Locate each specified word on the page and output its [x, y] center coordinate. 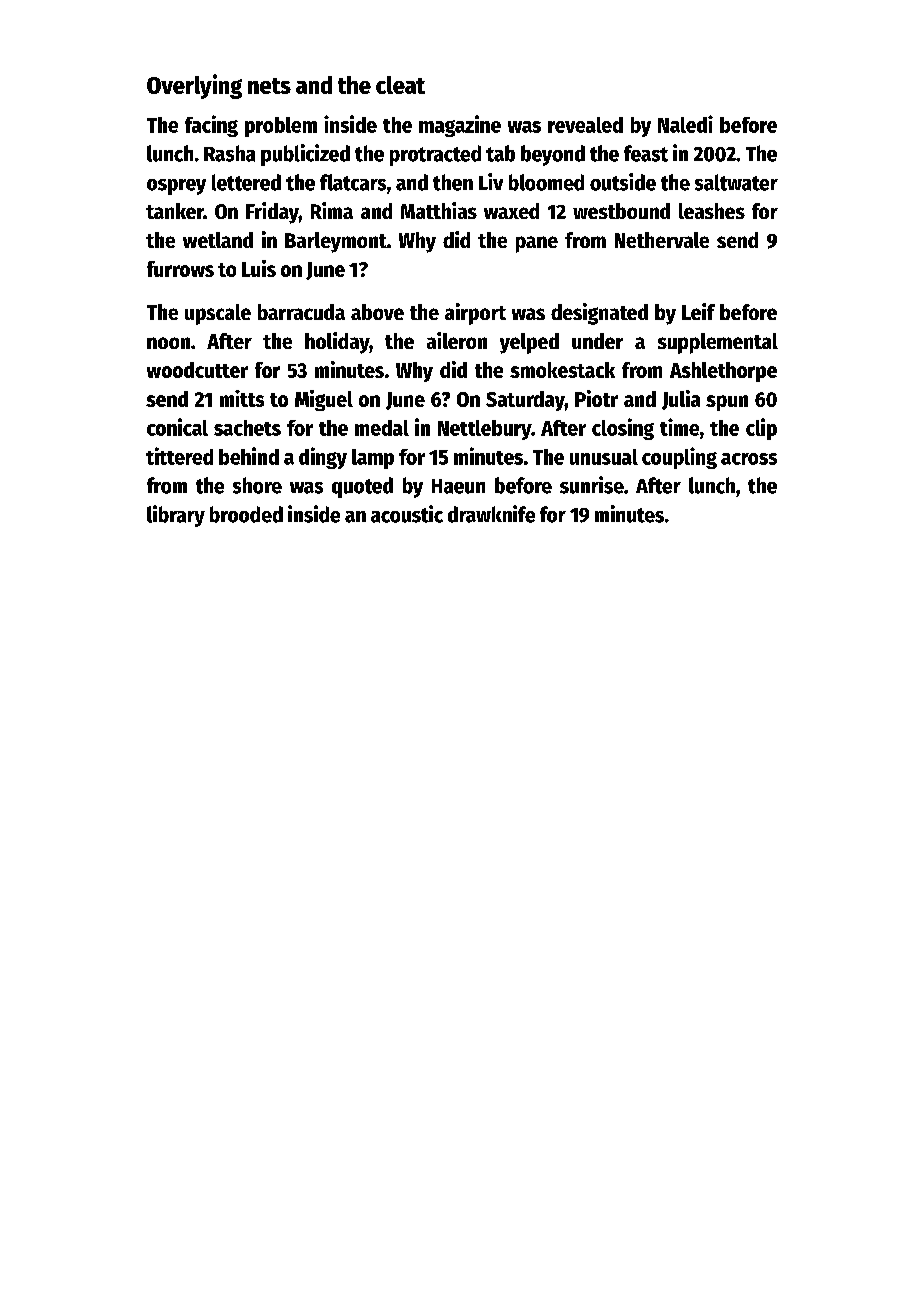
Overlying [194, 86]
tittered [179, 456]
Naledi [685, 124]
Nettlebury [484, 430]
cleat [400, 85]
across [749, 459]
